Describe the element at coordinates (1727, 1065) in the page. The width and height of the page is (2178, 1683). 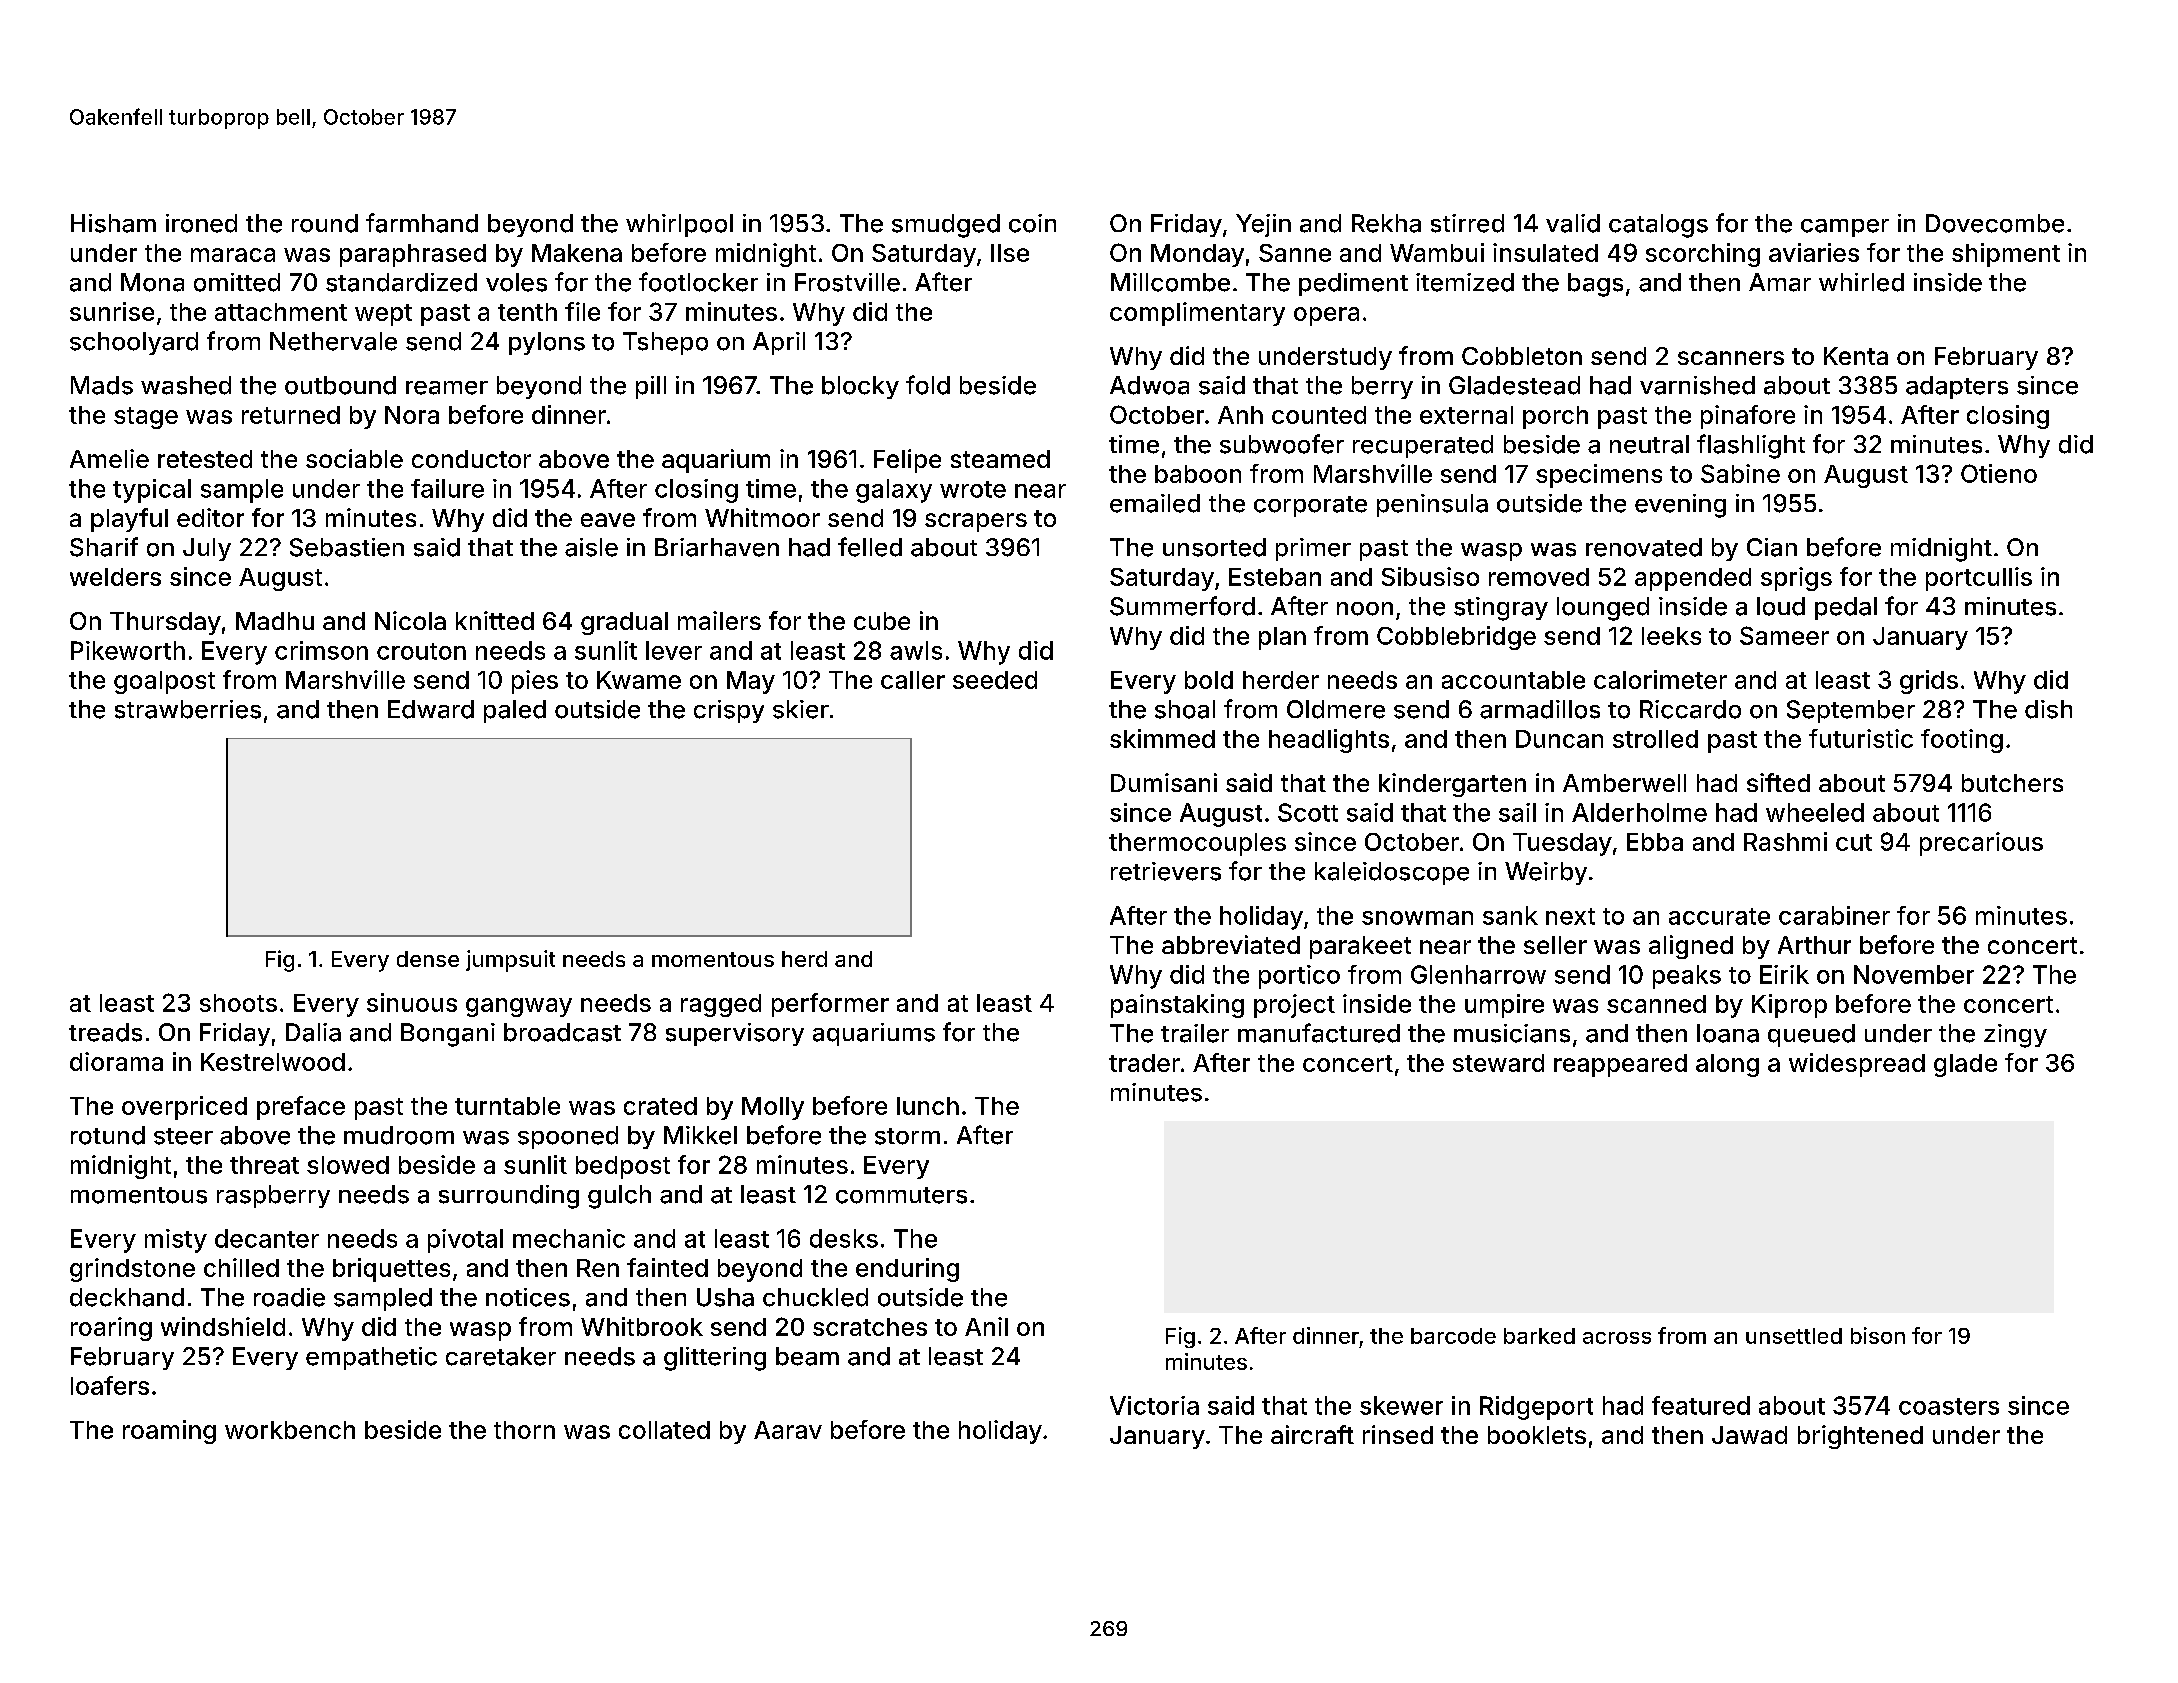
I see `along` at that location.
